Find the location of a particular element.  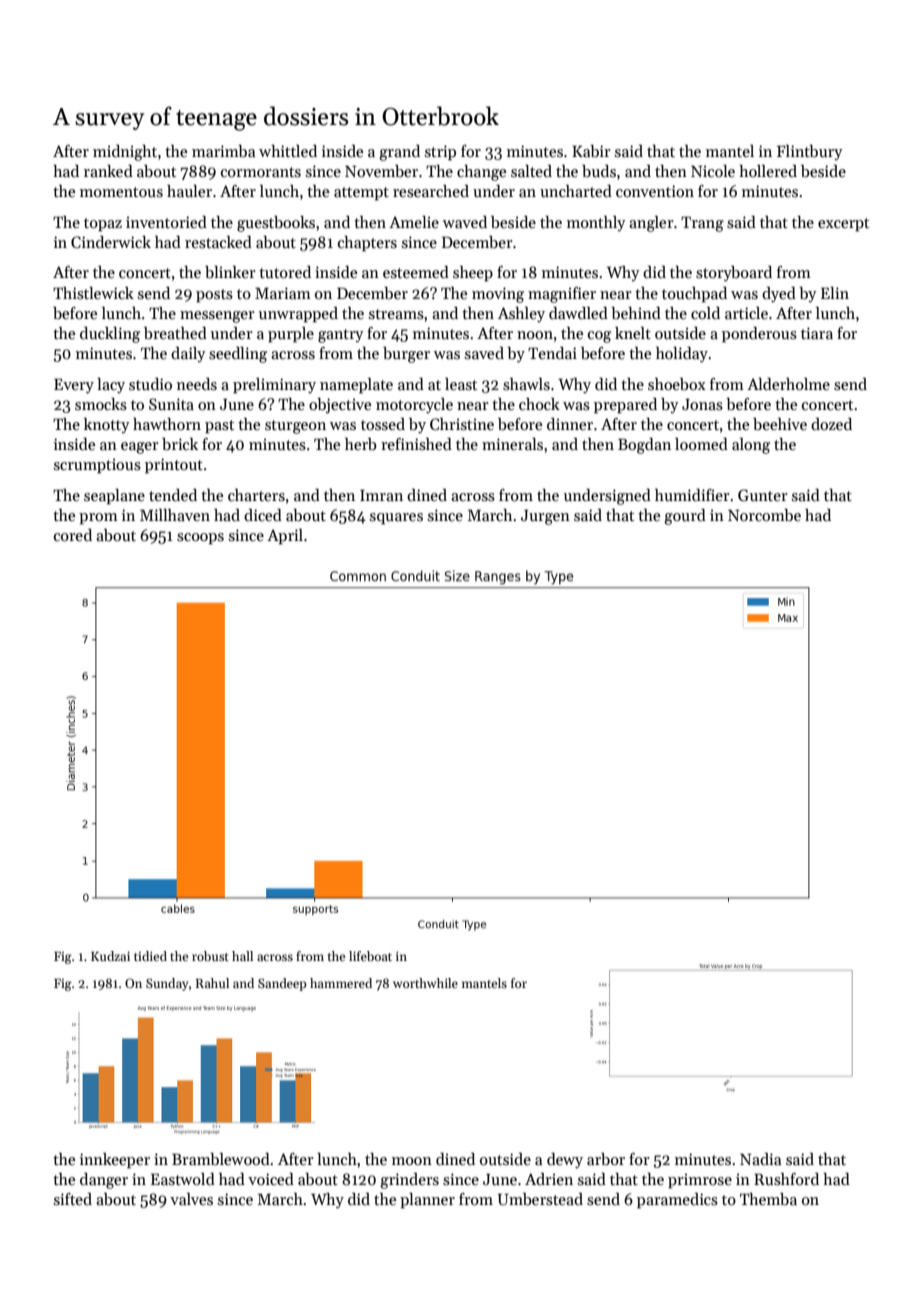

innkeeper is located at coordinates (115, 1161).
